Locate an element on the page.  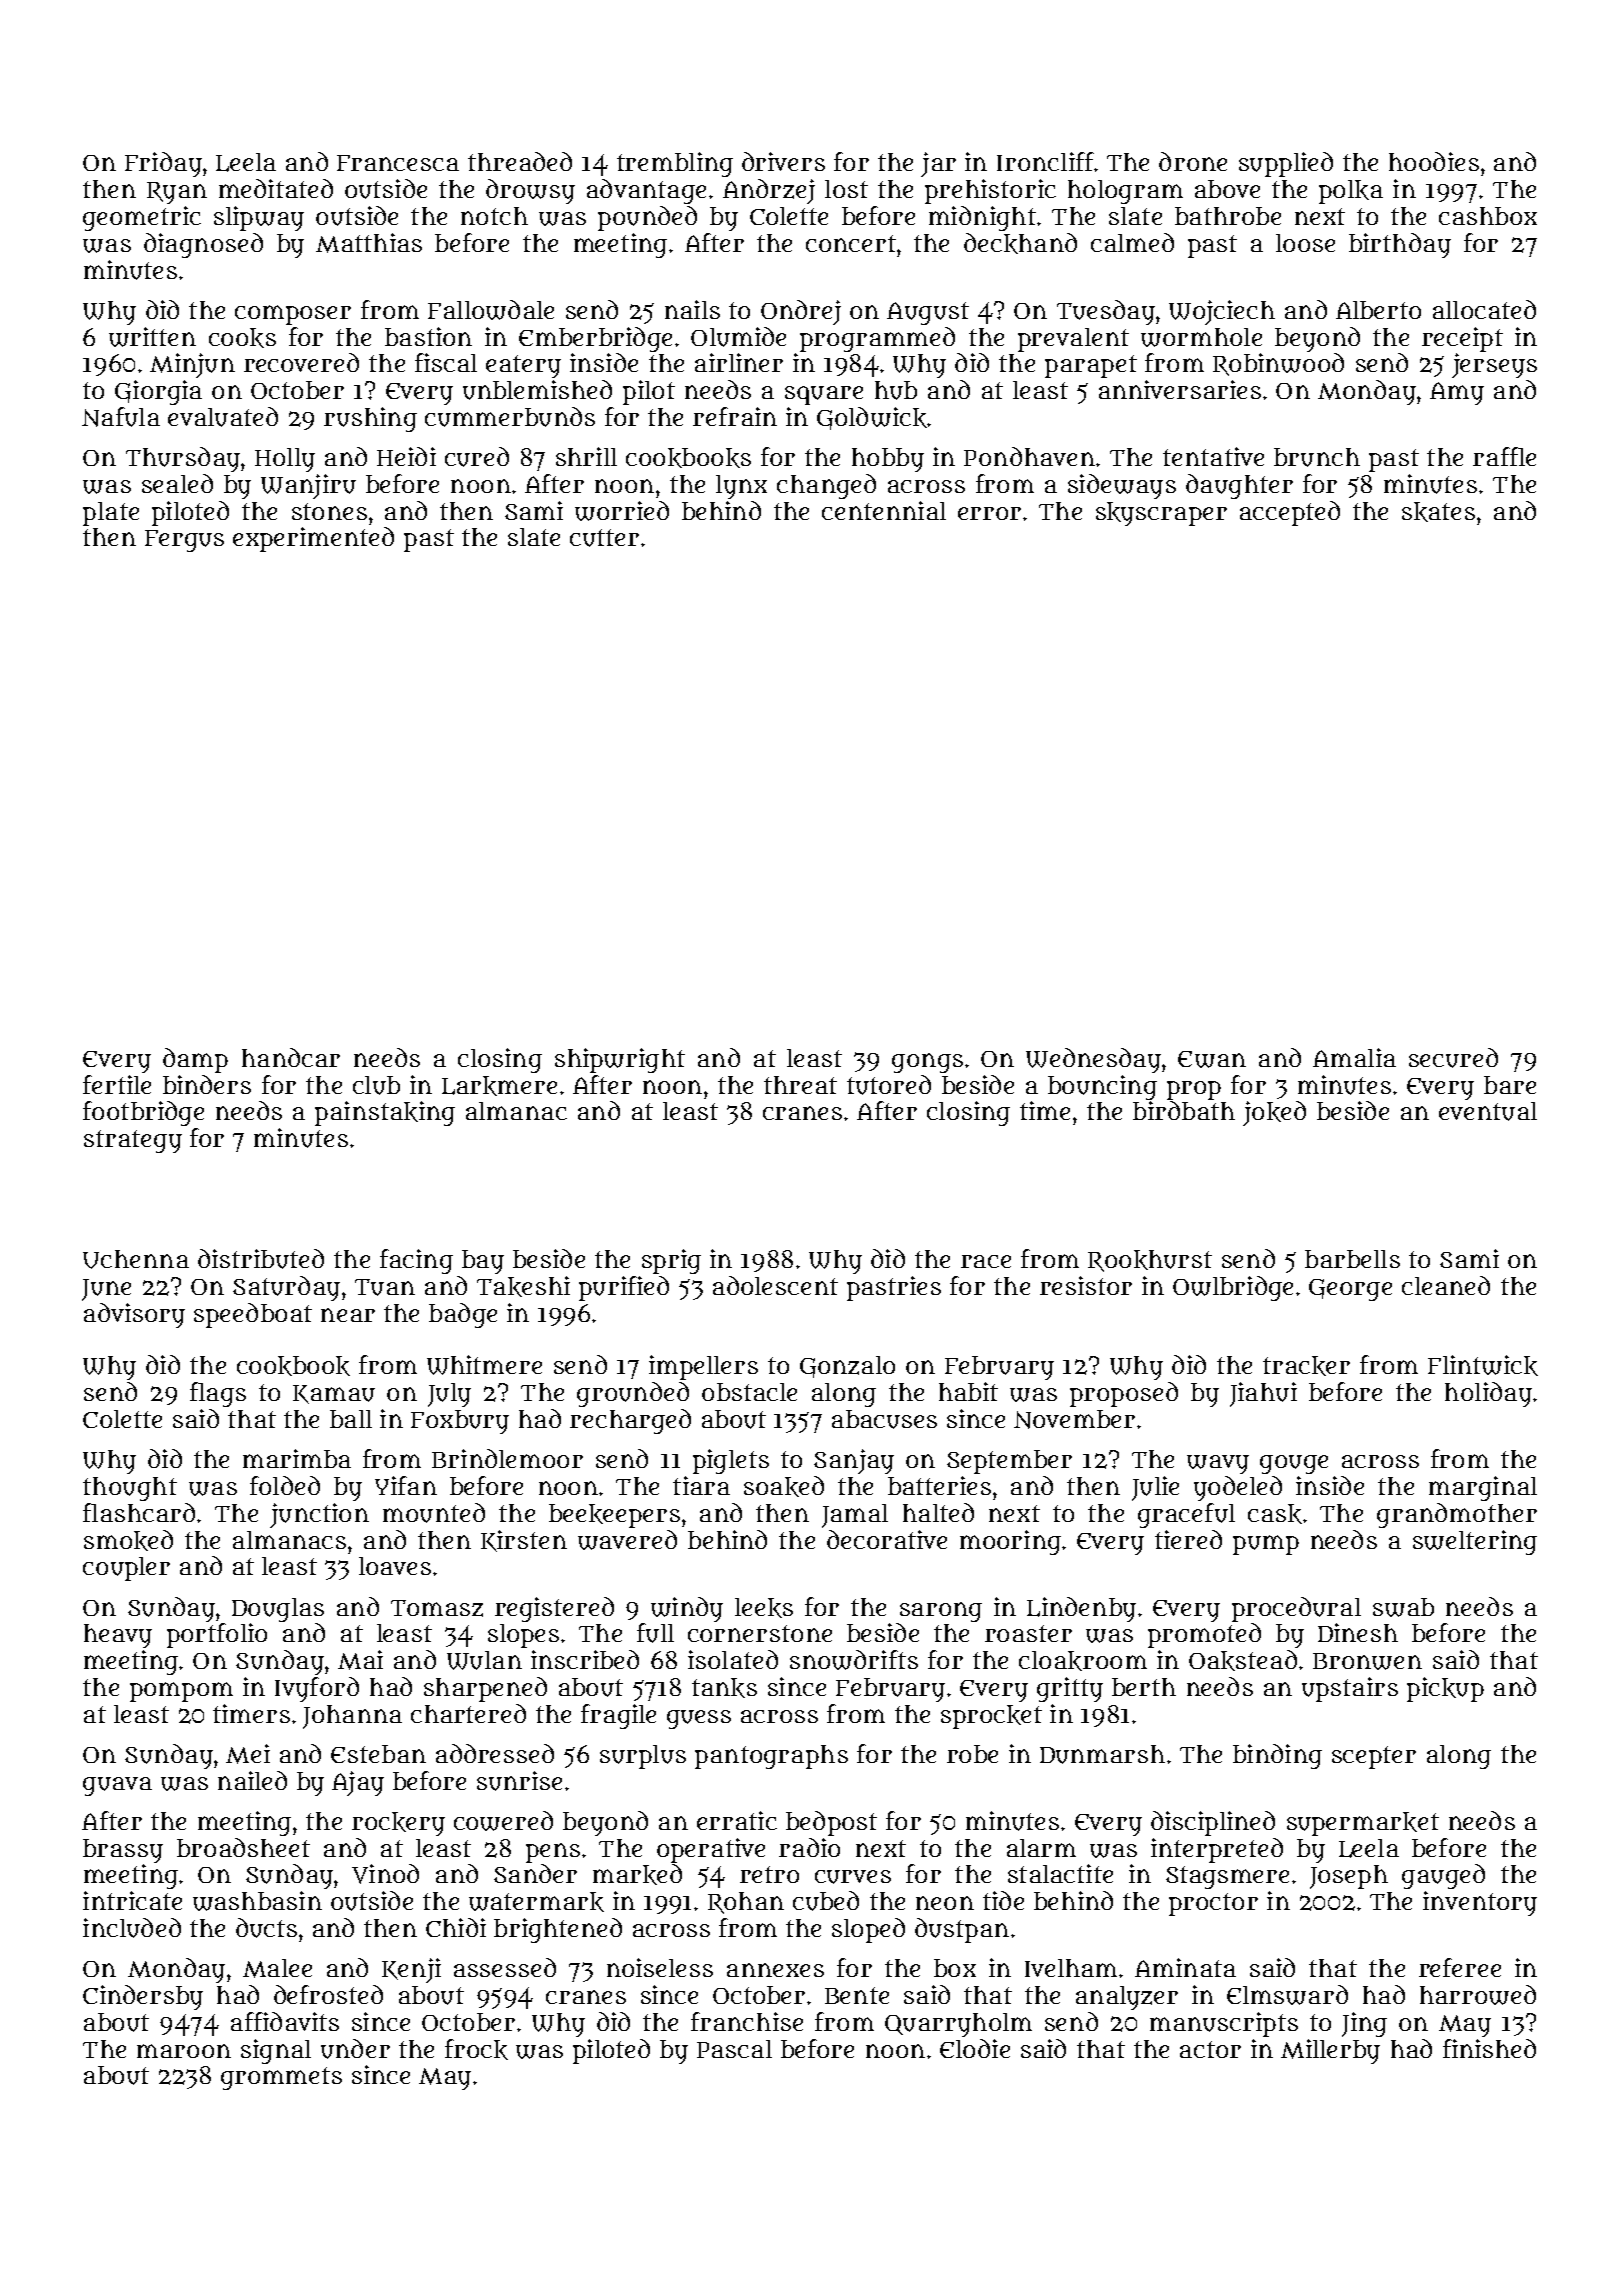
lost is located at coordinates (846, 189).
